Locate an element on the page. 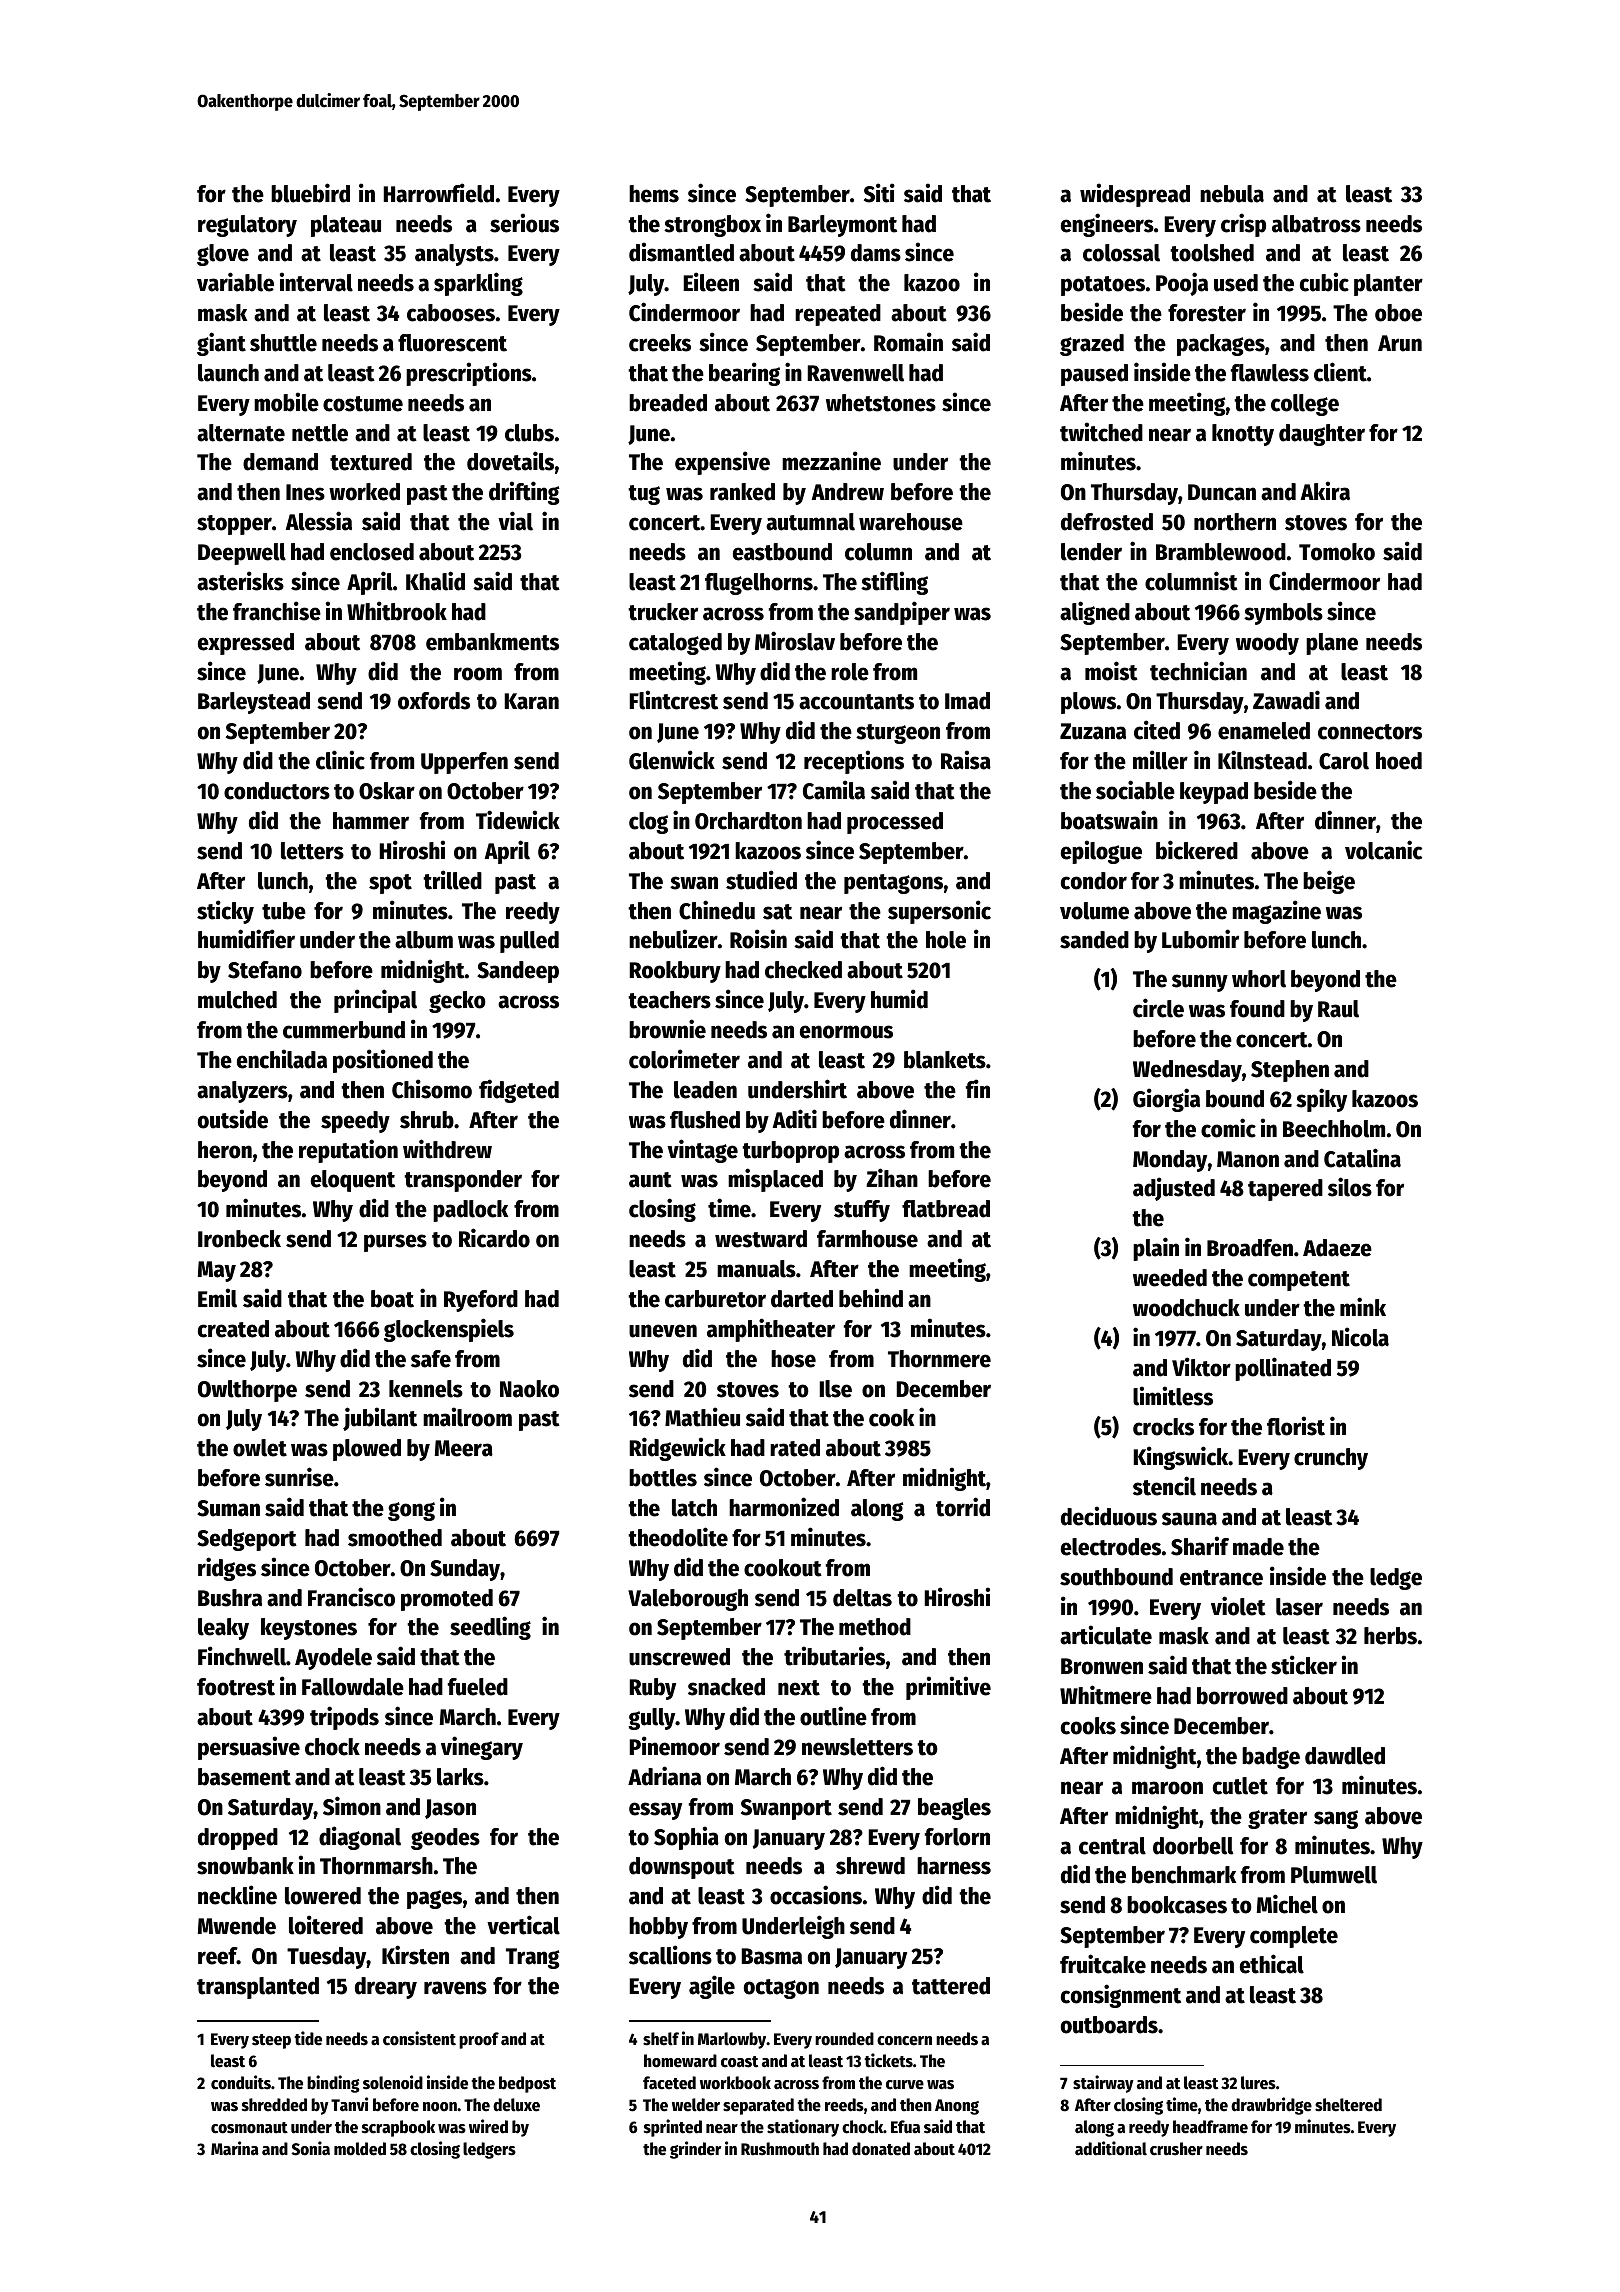  sticky is located at coordinates (225, 912).
